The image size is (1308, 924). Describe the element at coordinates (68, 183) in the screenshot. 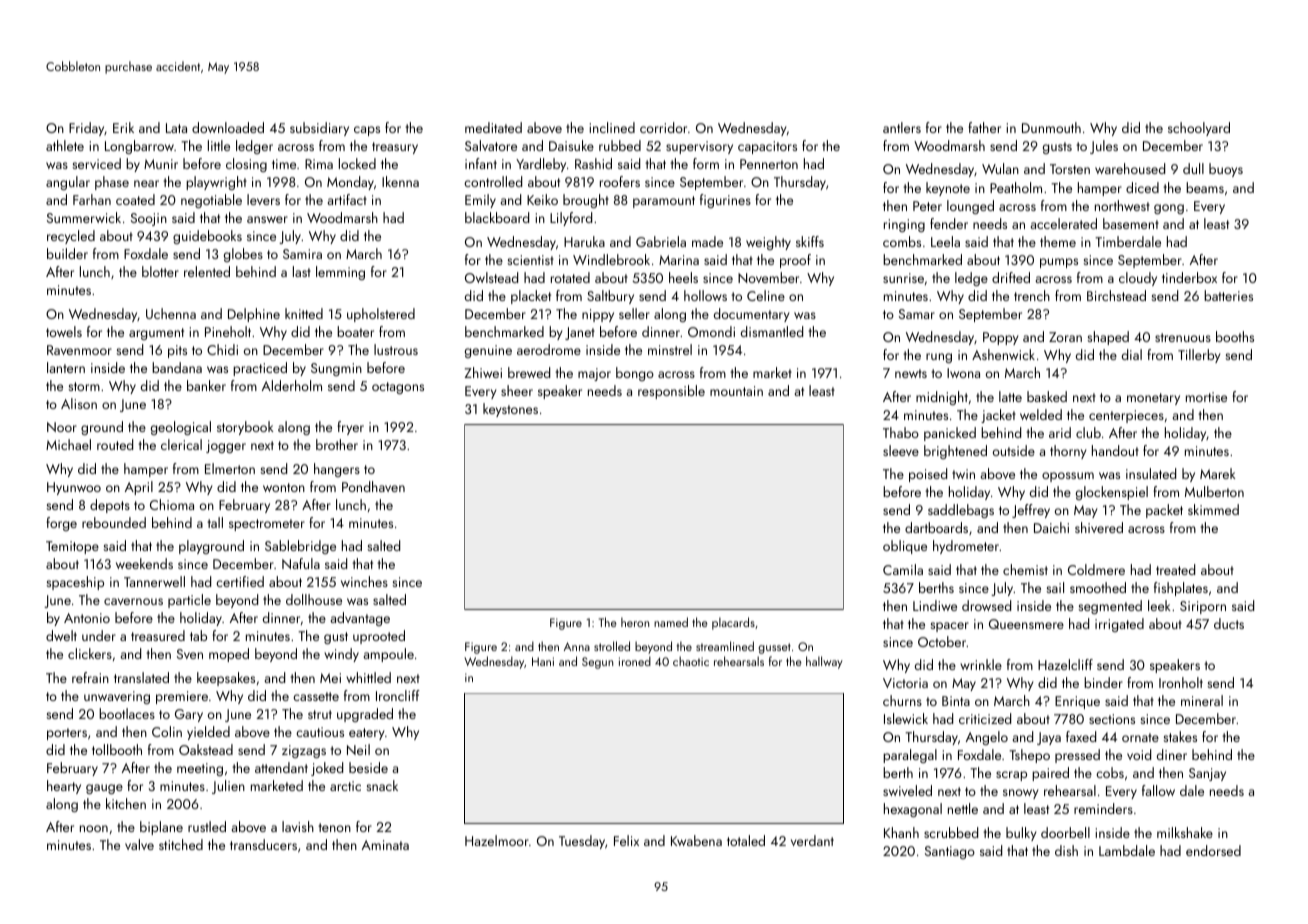

I see `angular` at that location.
